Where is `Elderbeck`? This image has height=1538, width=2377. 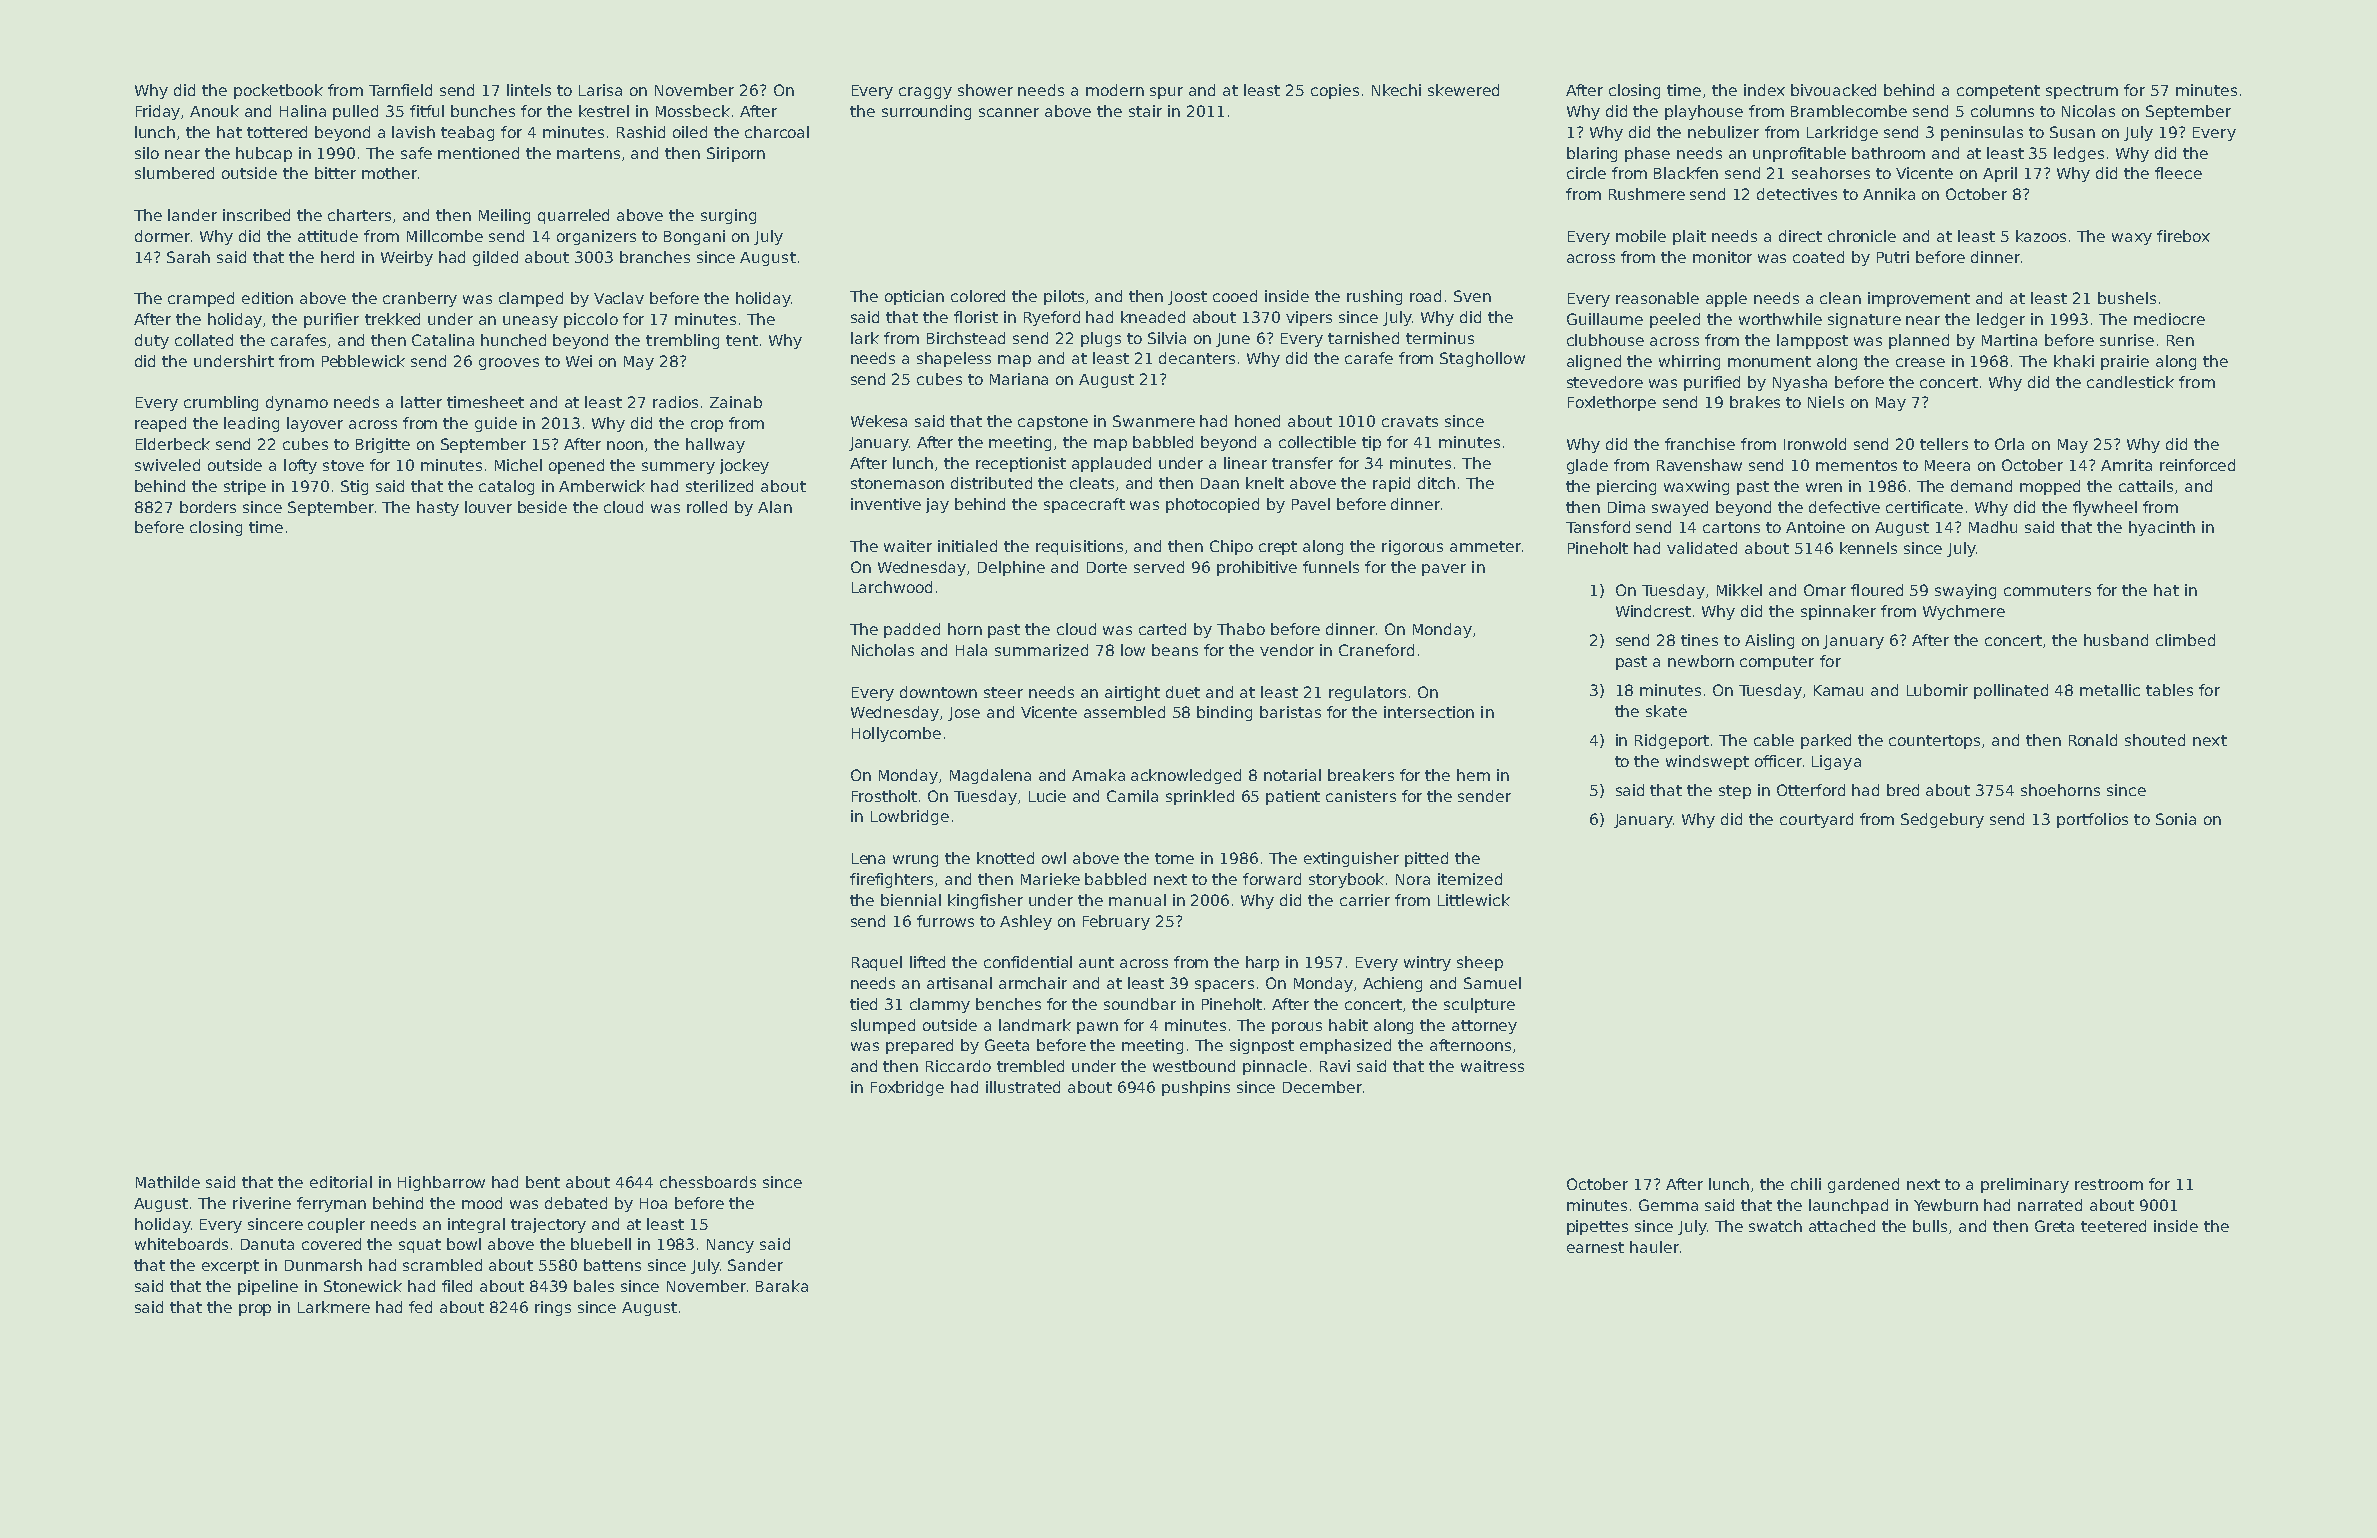 Elderbeck is located at coordinates (173, 444).
